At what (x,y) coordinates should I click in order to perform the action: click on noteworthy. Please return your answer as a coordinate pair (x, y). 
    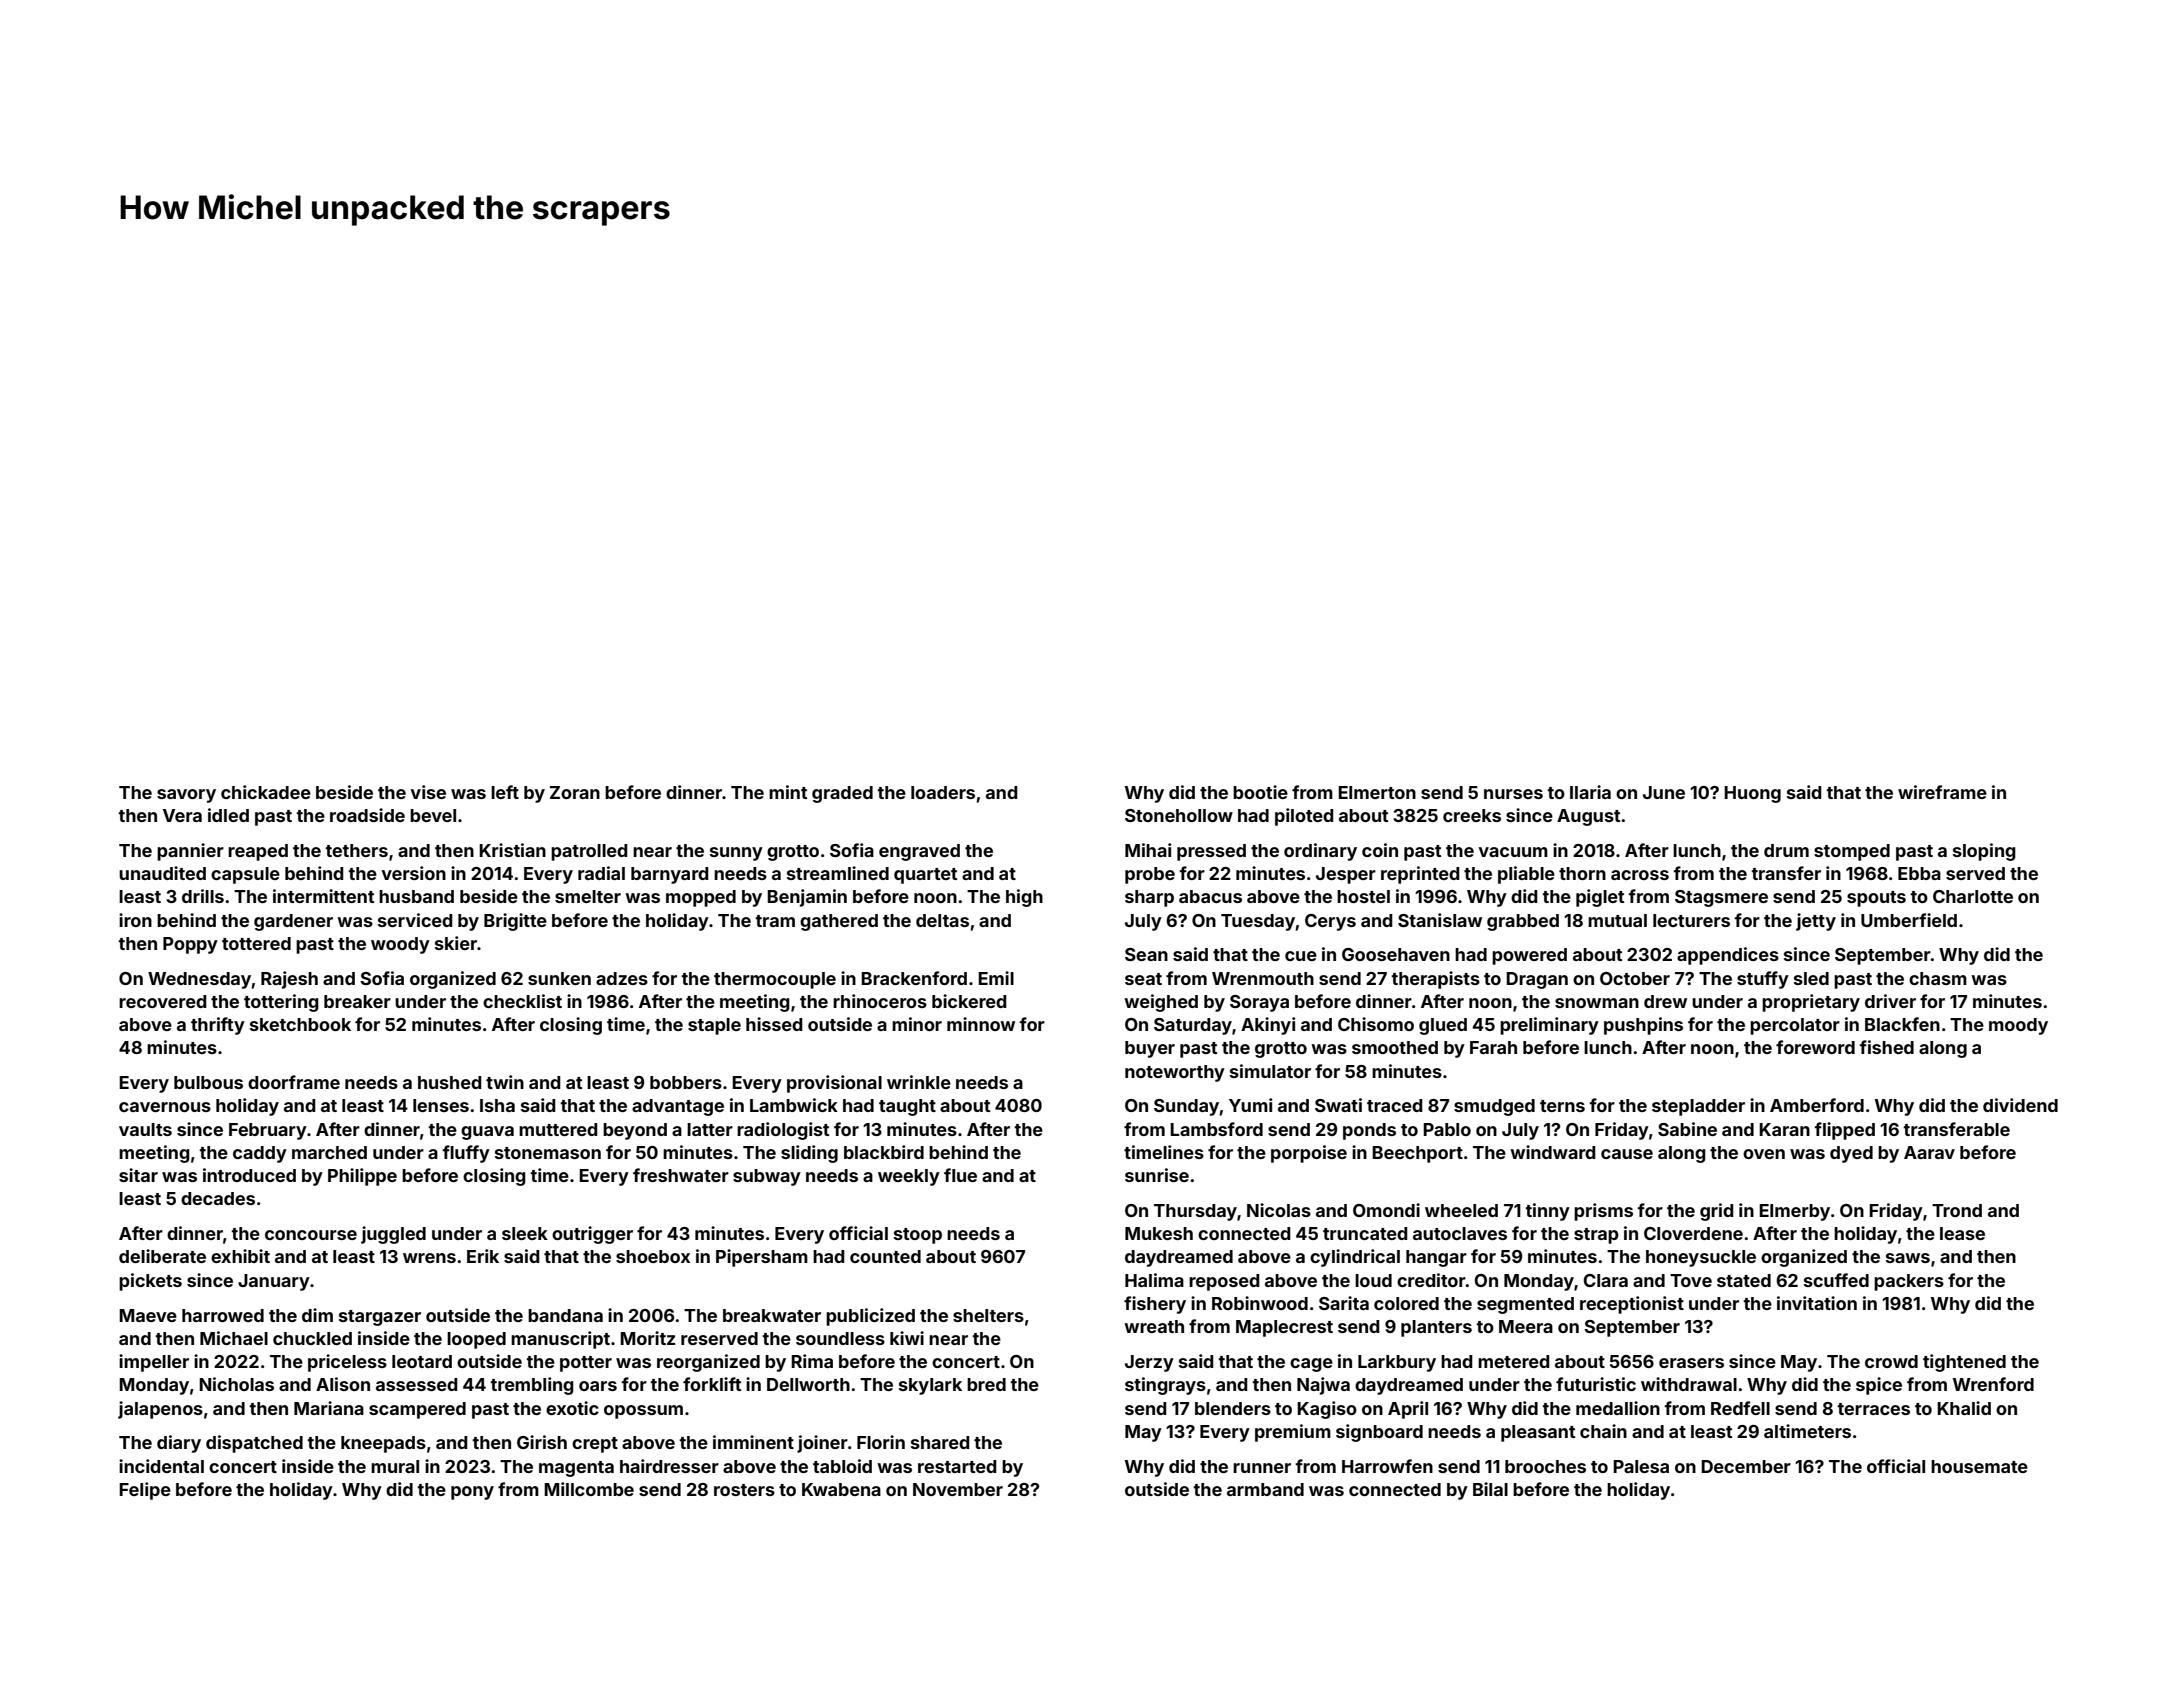
    Looking at the image, I should click on (1175, 1073).
